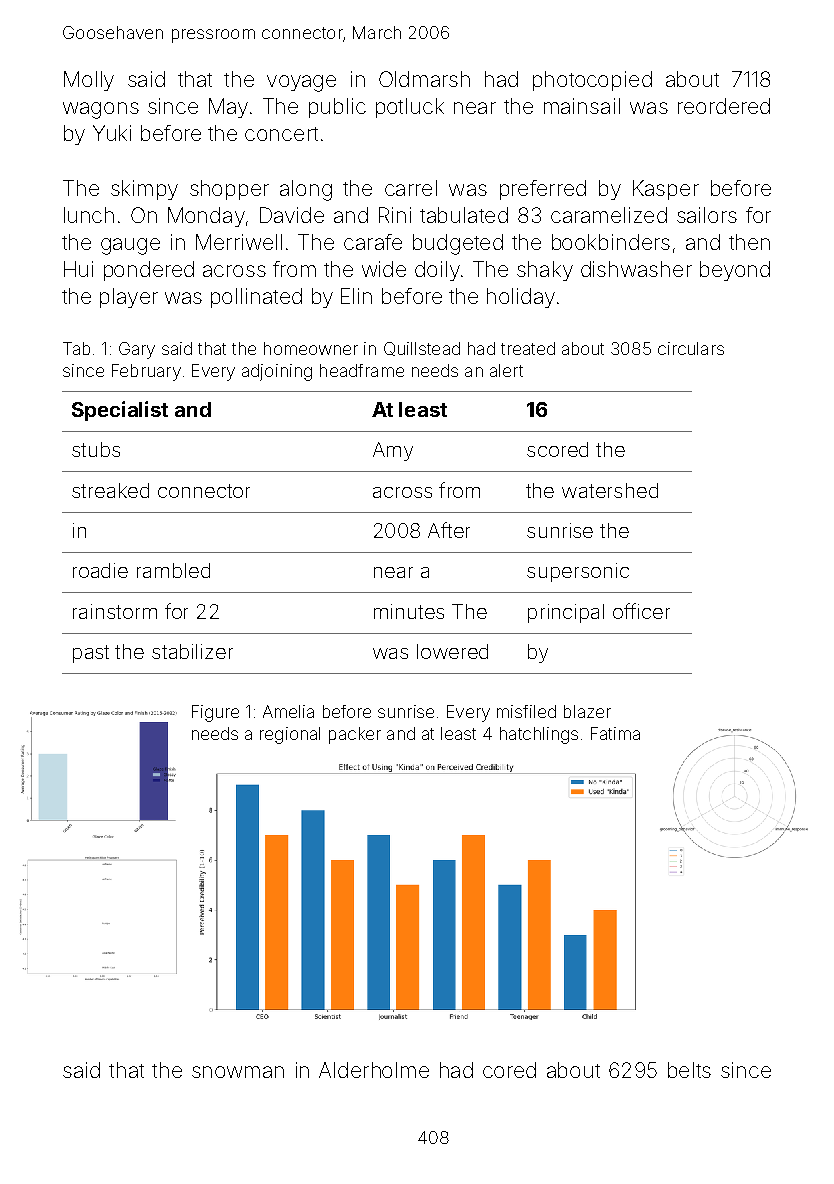 The width and height of the screenshot is (834, 1184). What do you see at coordinates (173, 570) in the screenshot?
I see `rambled` at bounding box center [173, 570].
